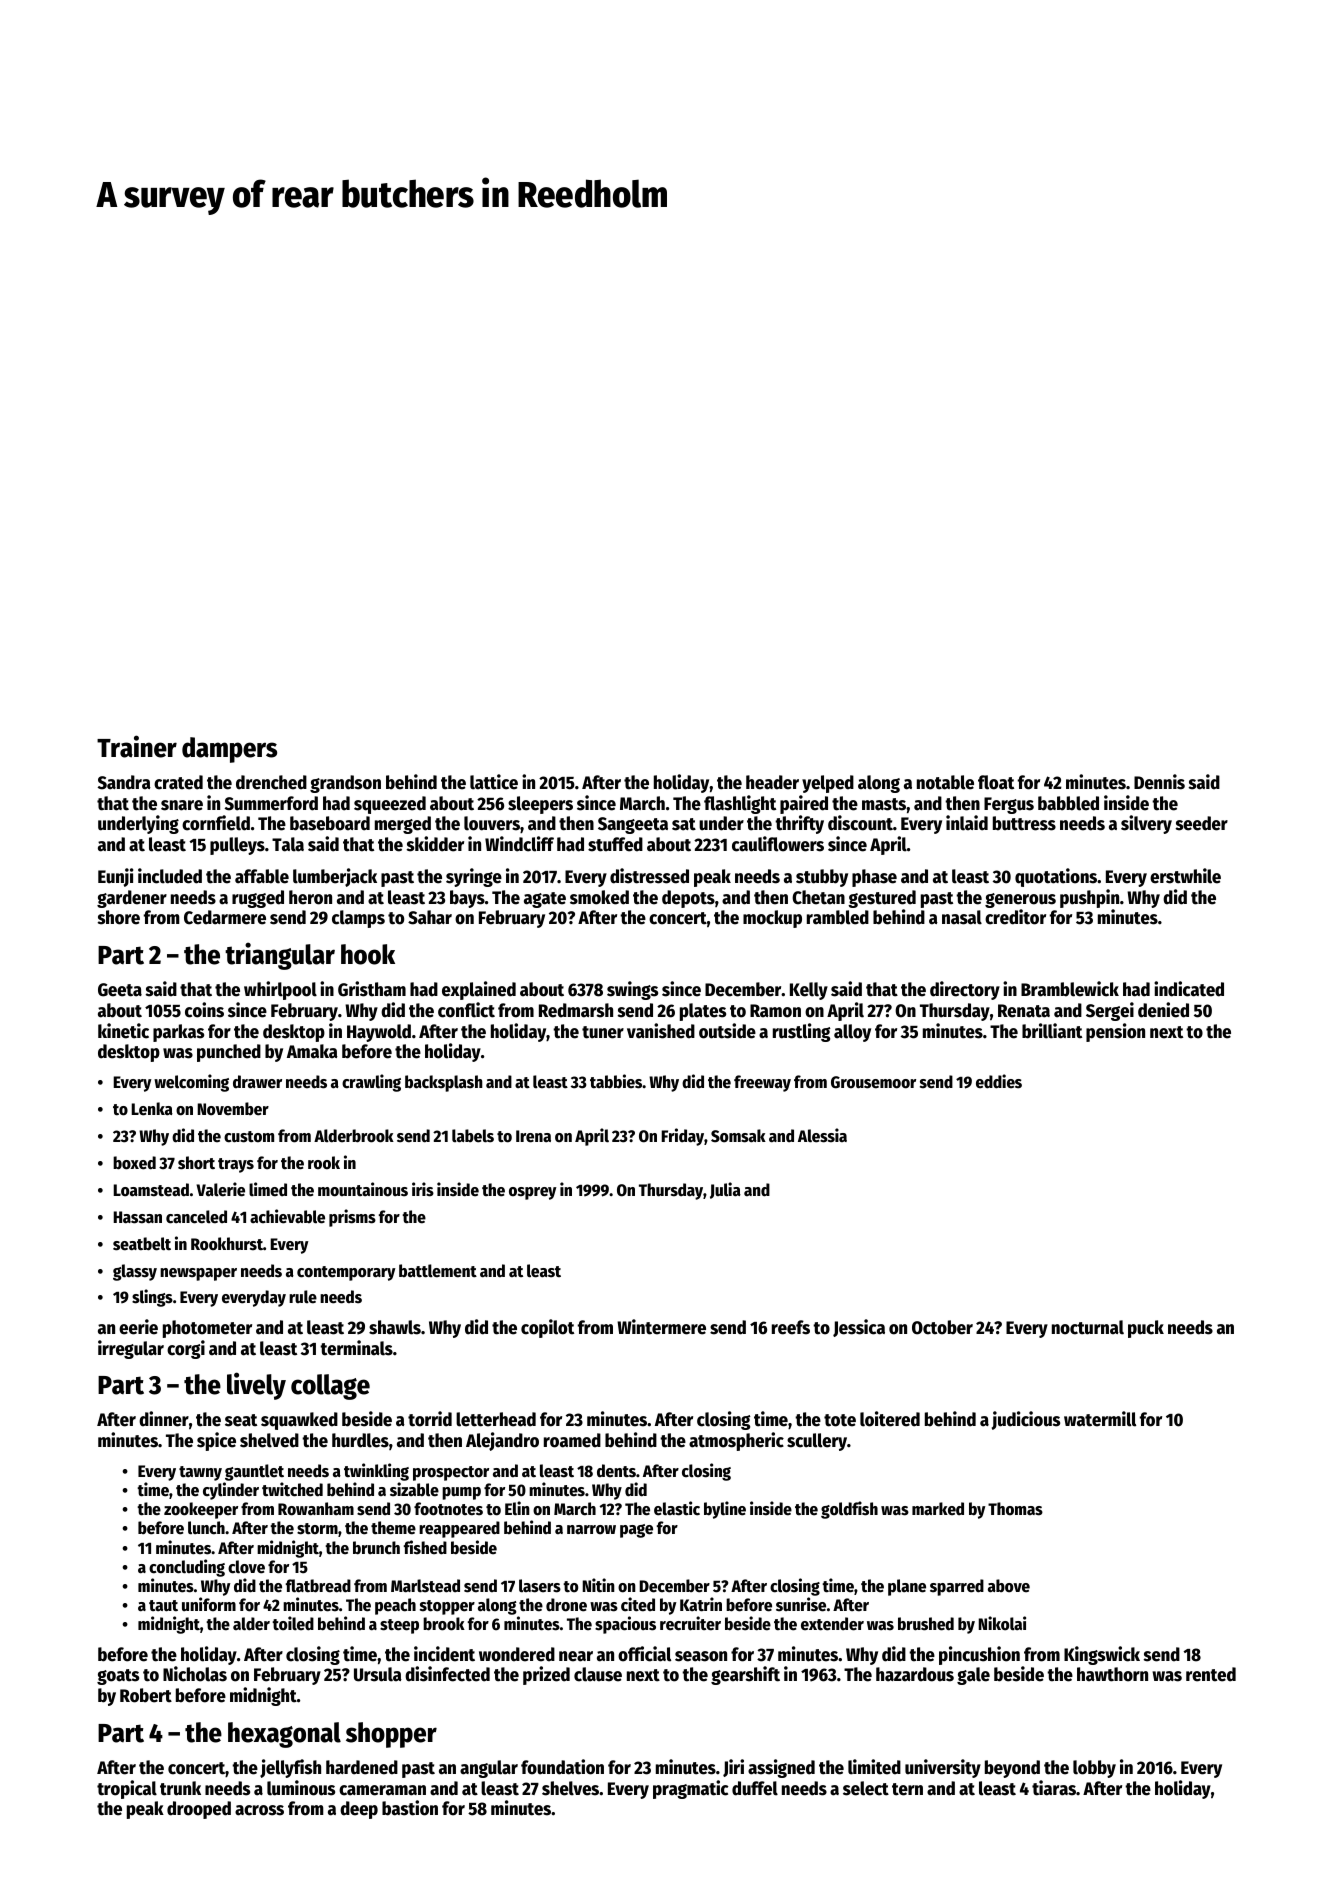 The height and width of the screenshot is (1894, 1339). What do you see at coordinates (438, 1271) in the screenshot?
I see `battlement` at bounding box center [438, 1271].
